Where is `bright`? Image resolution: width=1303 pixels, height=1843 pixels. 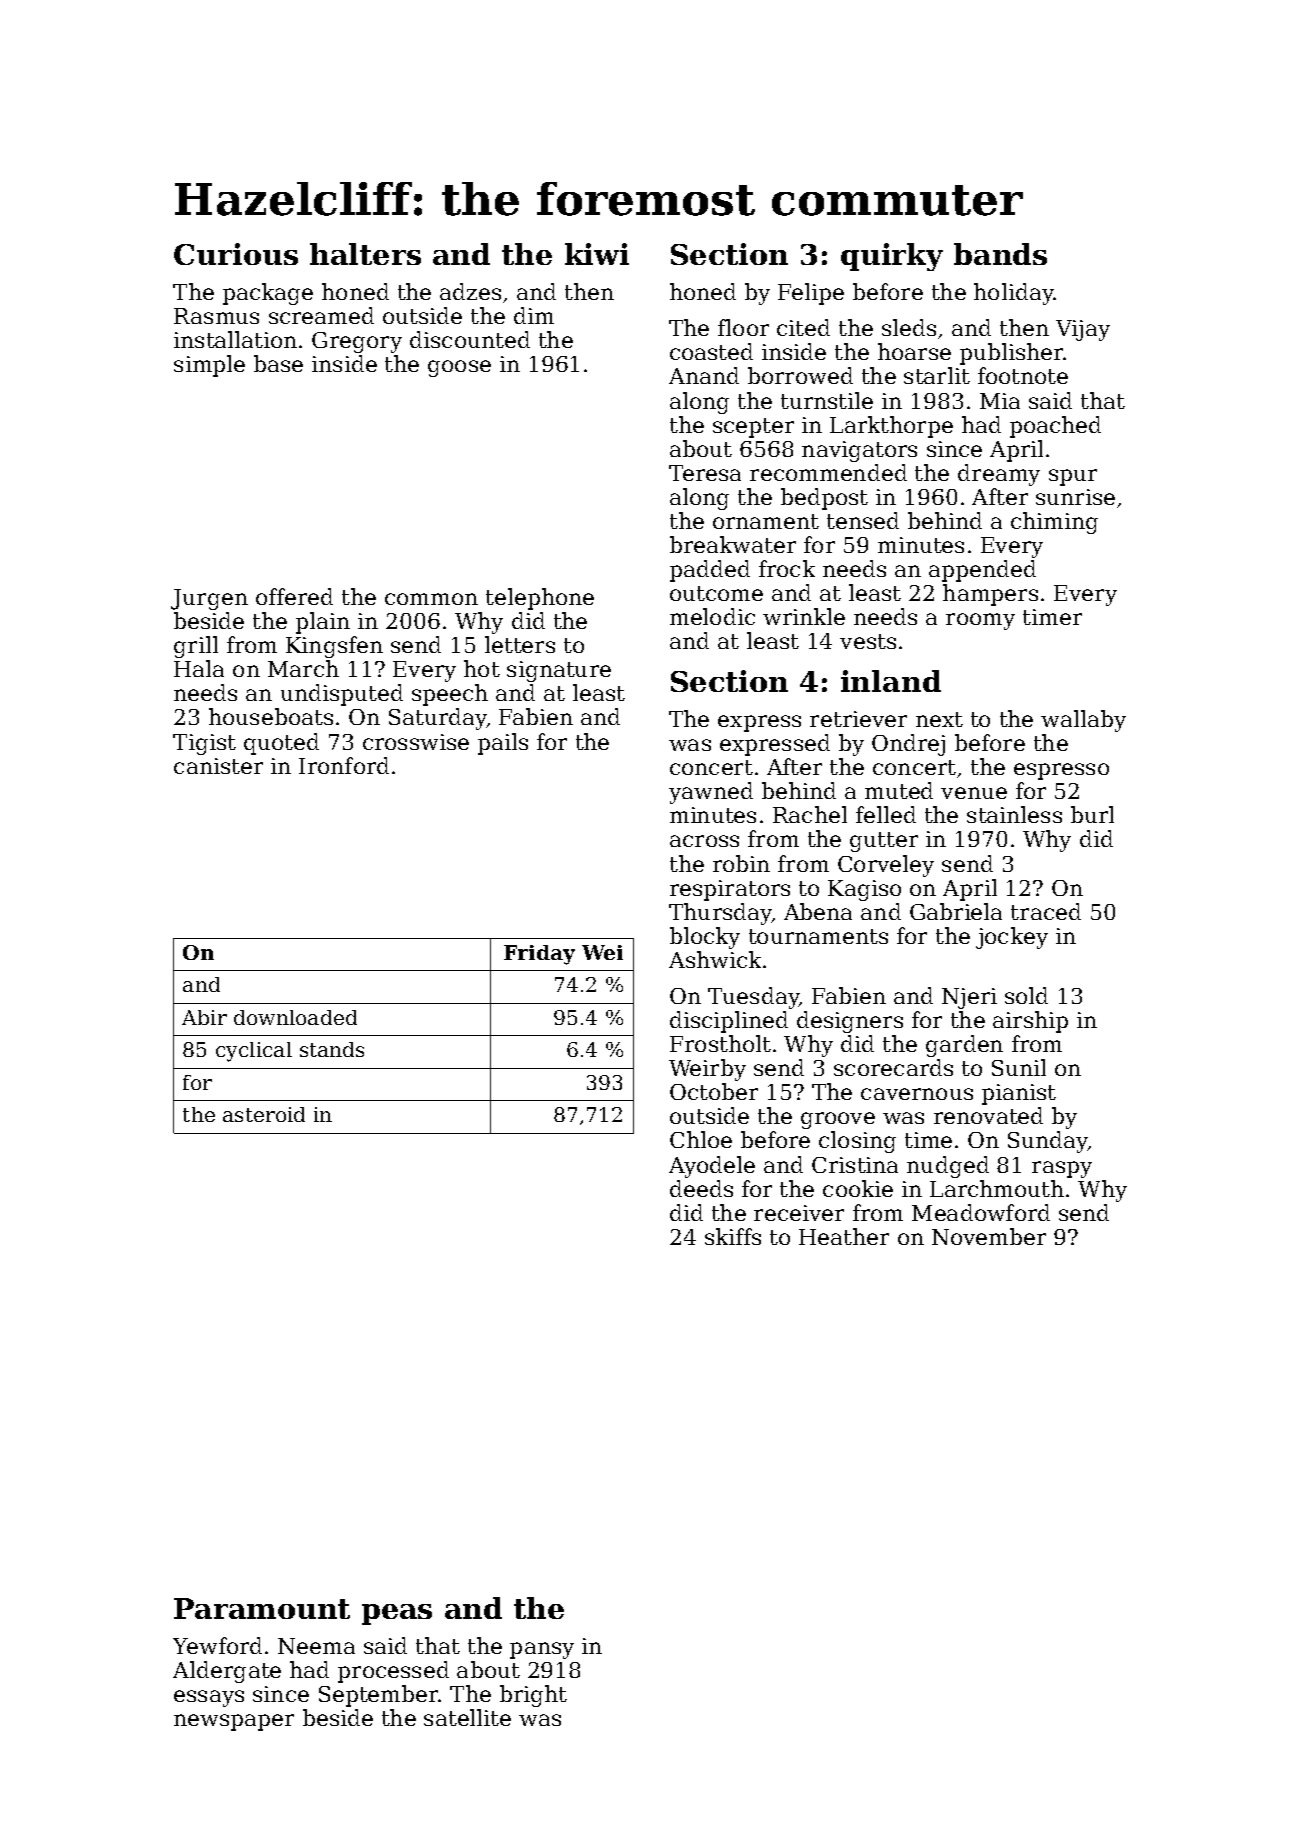 bright is located at coordinates (533, 1696).
